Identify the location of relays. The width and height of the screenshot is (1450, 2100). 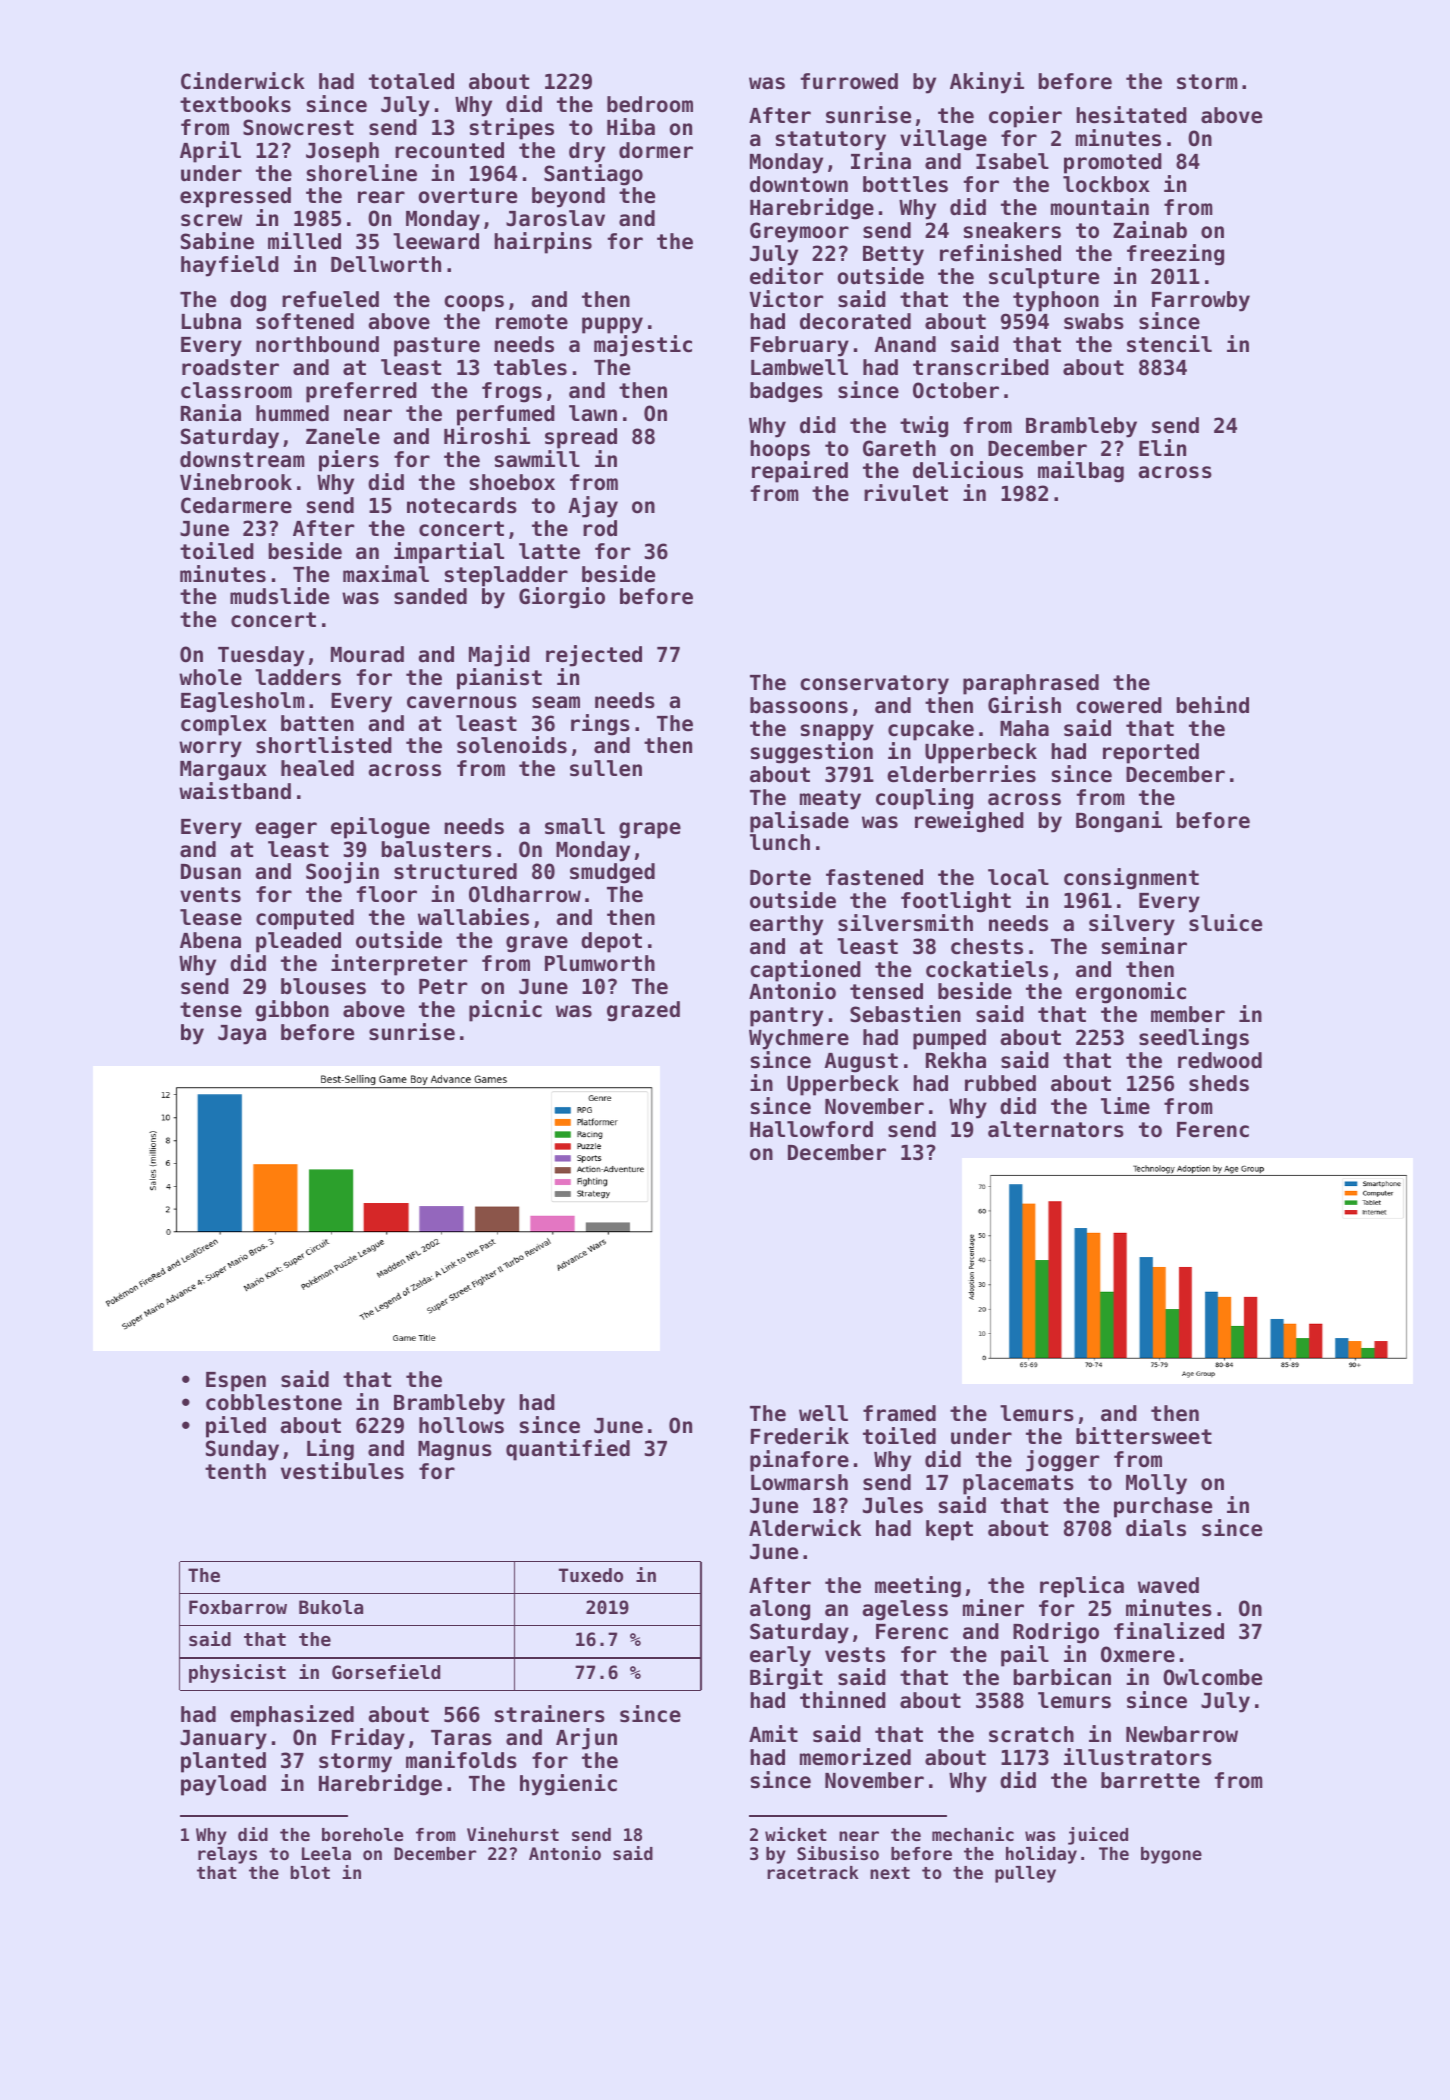
(227, 1855).
